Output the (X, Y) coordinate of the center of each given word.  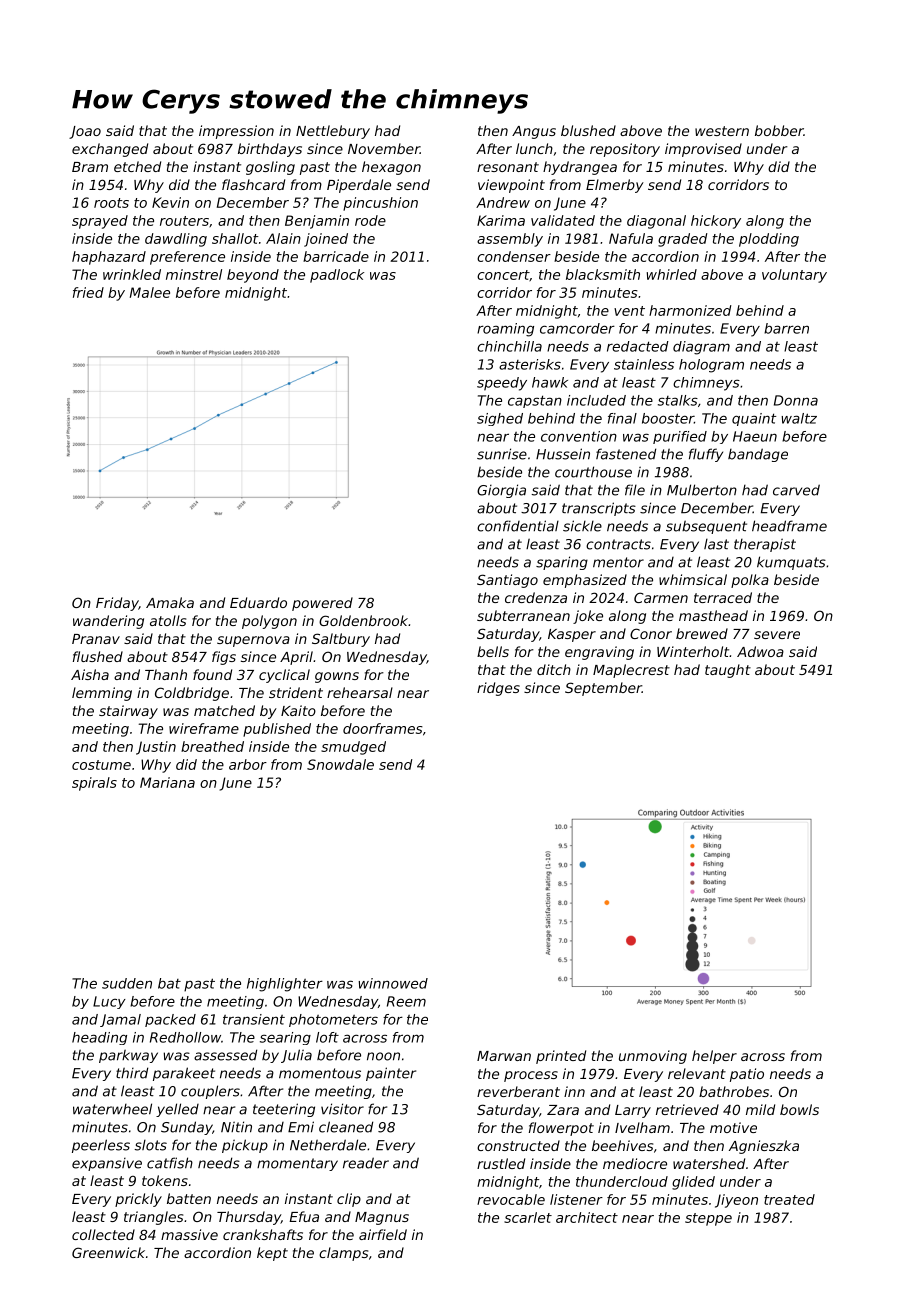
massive (189, 1234)
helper (714, 1057)
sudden (127, 983)
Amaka (170, 602)
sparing (562, 563)
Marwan (504, 1056)
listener (576, 1199)
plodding (769, 240)
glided (693, 1183)
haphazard (109, 258)
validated (563, 220)
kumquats (791, 563)
